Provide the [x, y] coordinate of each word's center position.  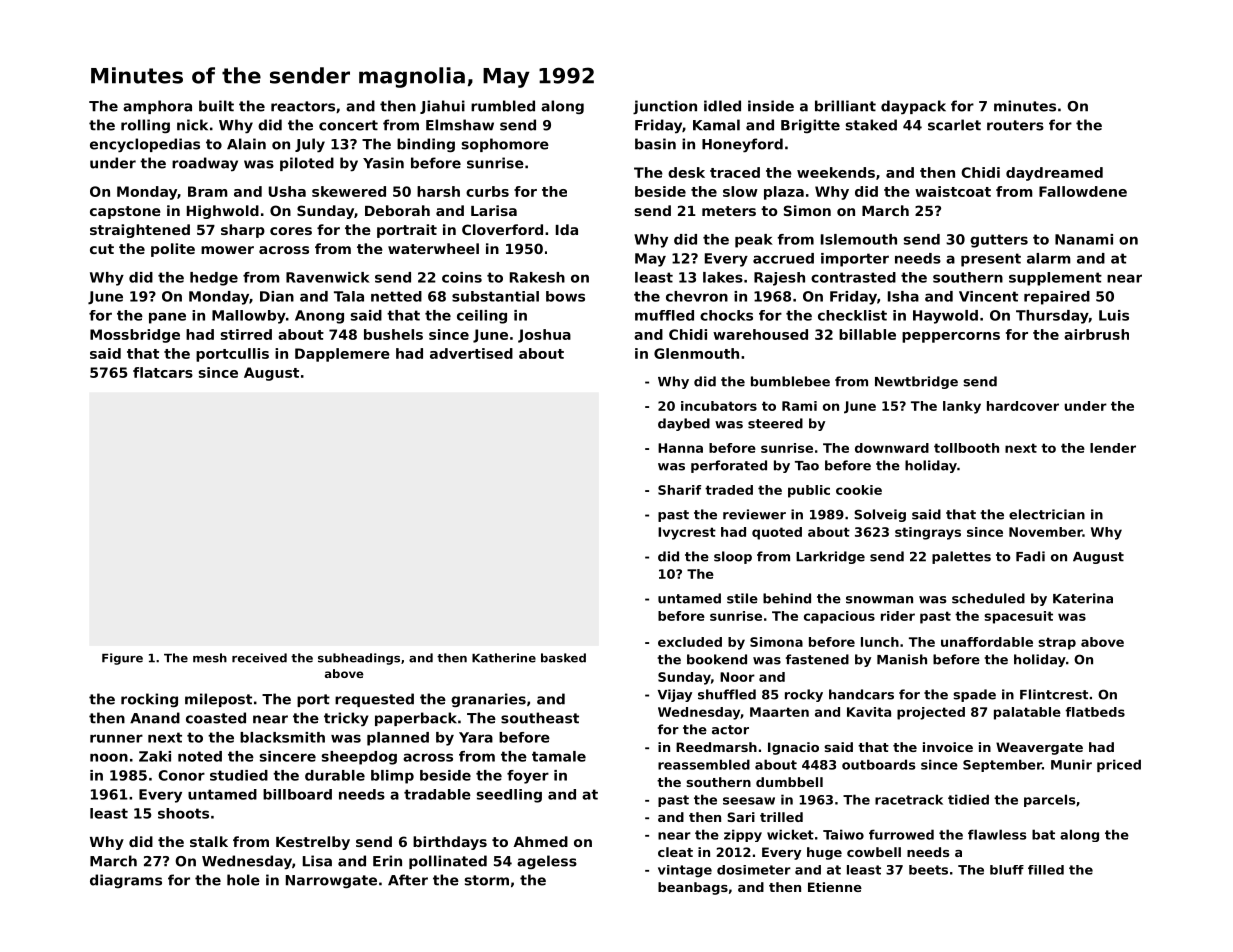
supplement [1055, 279]
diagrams [126, 881]
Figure [122, 659]
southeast [540, 718]
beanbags [693, 888]
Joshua [544, 336]
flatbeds [1095, 712]
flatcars [163, 372]
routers [1015, 125]
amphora [157, 107]
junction [665, 107]
